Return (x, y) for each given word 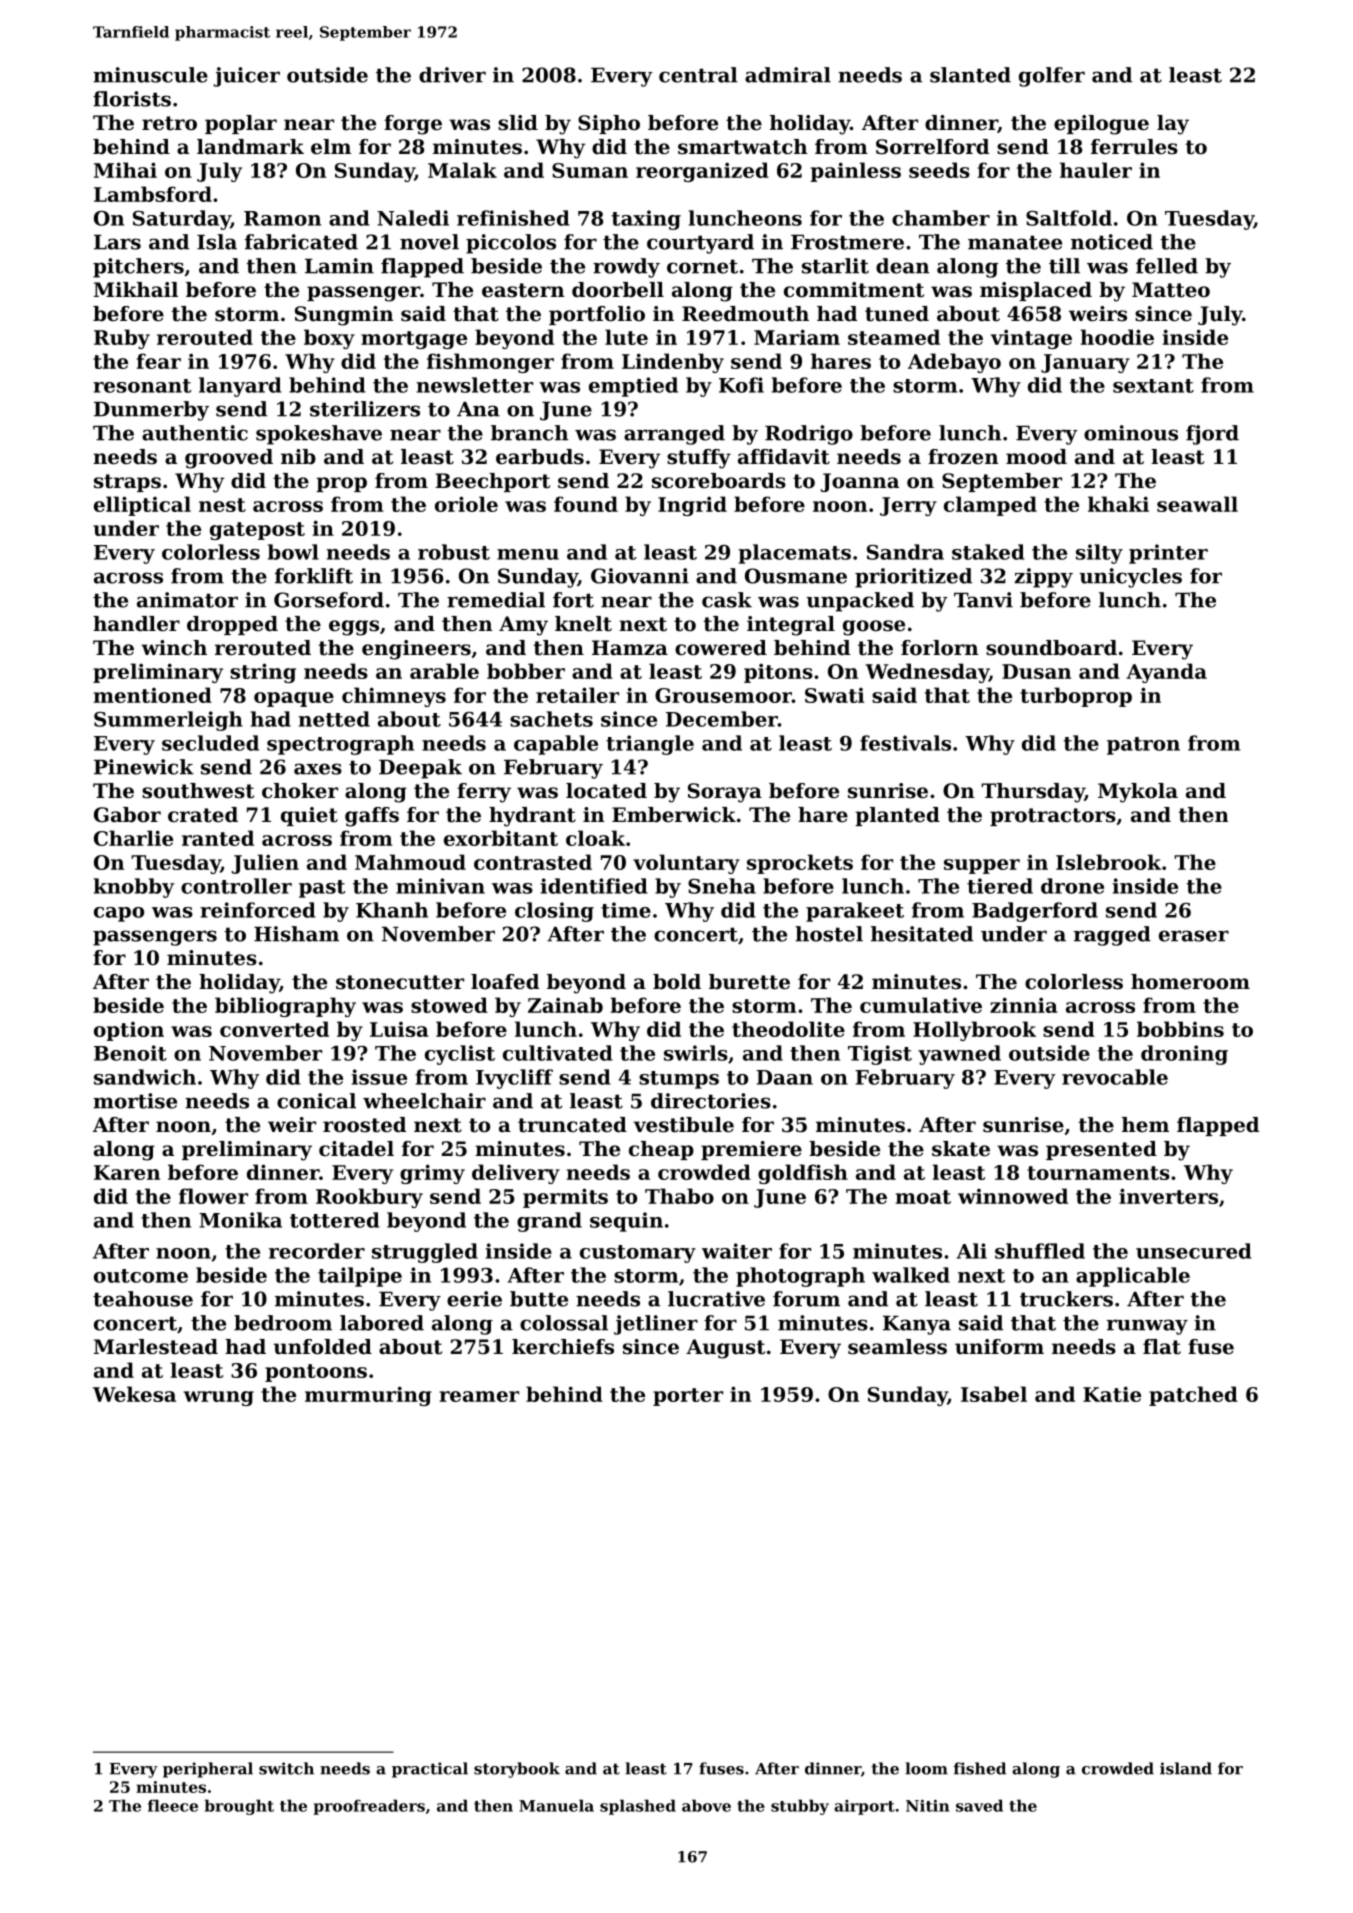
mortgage (414, 340)
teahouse (143, 1299)
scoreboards (719, 481)
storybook (517, 1770)
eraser (1194, 936)
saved (979, 1805)
